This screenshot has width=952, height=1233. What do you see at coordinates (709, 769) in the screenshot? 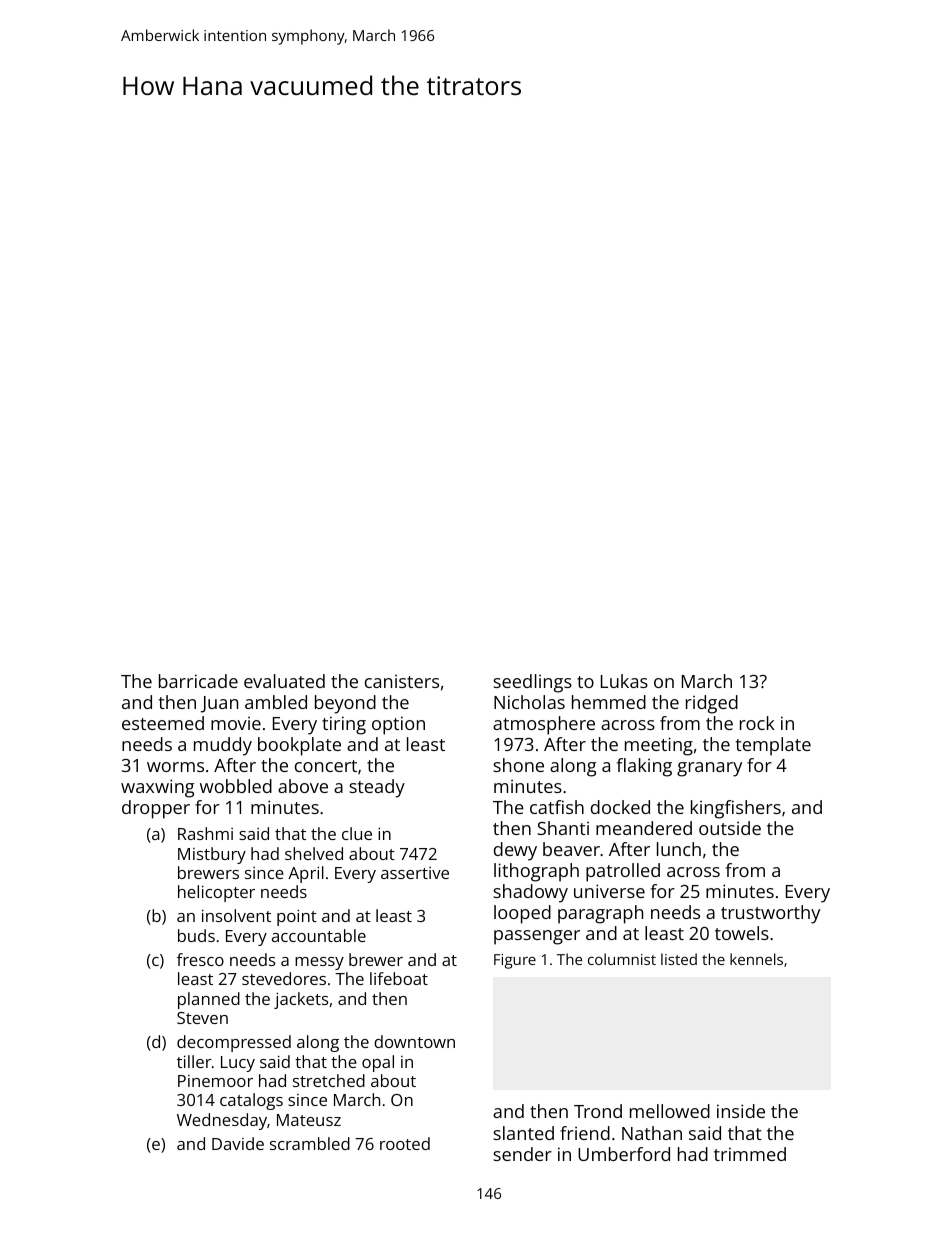
I see `granary` at bounding box center [709, 769].
